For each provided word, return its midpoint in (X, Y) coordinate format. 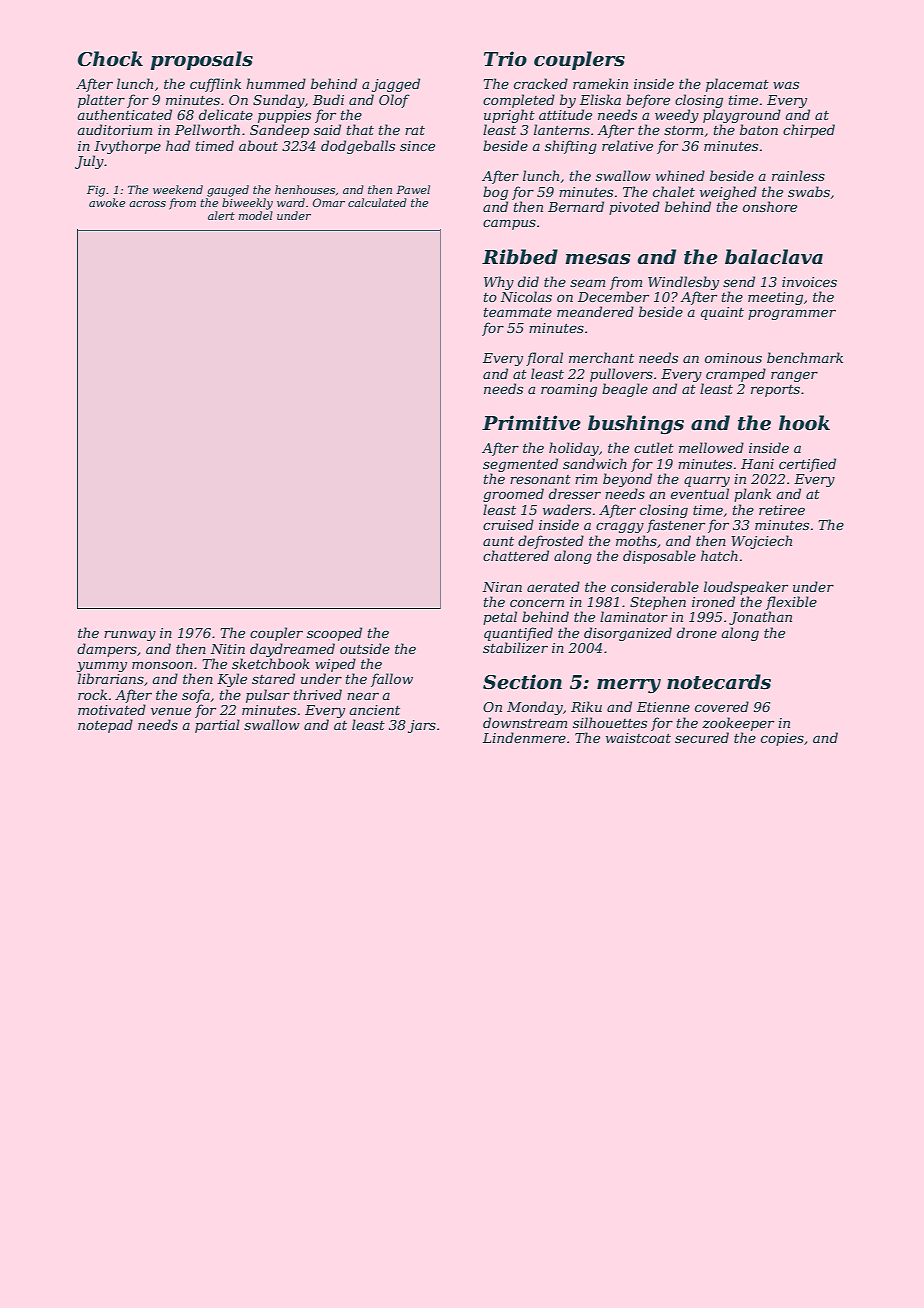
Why (499, 283)
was (786, 85)
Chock (110, 59)
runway (130, 635)
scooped (334, 634)
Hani (757, 464)
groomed (513, 495)
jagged (396, 85)
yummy (102, 667)
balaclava (774, 257)
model (256, 215)
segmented (520, 465)
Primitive (531, 423)
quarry (707, 481)
